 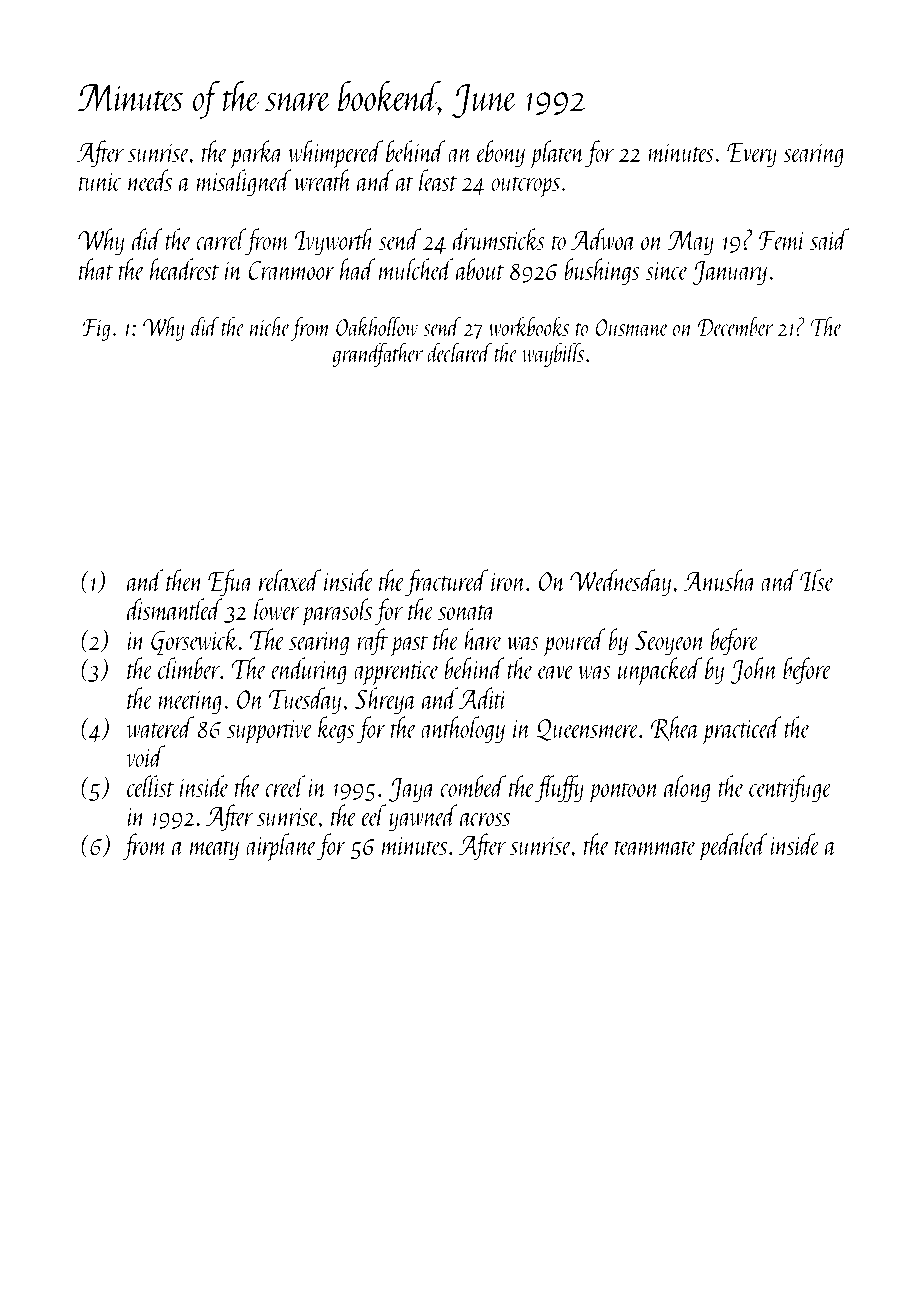 What do you see at coordinates (752, 155) in the page?
I see `Every` at bounding box center [752, 155].
